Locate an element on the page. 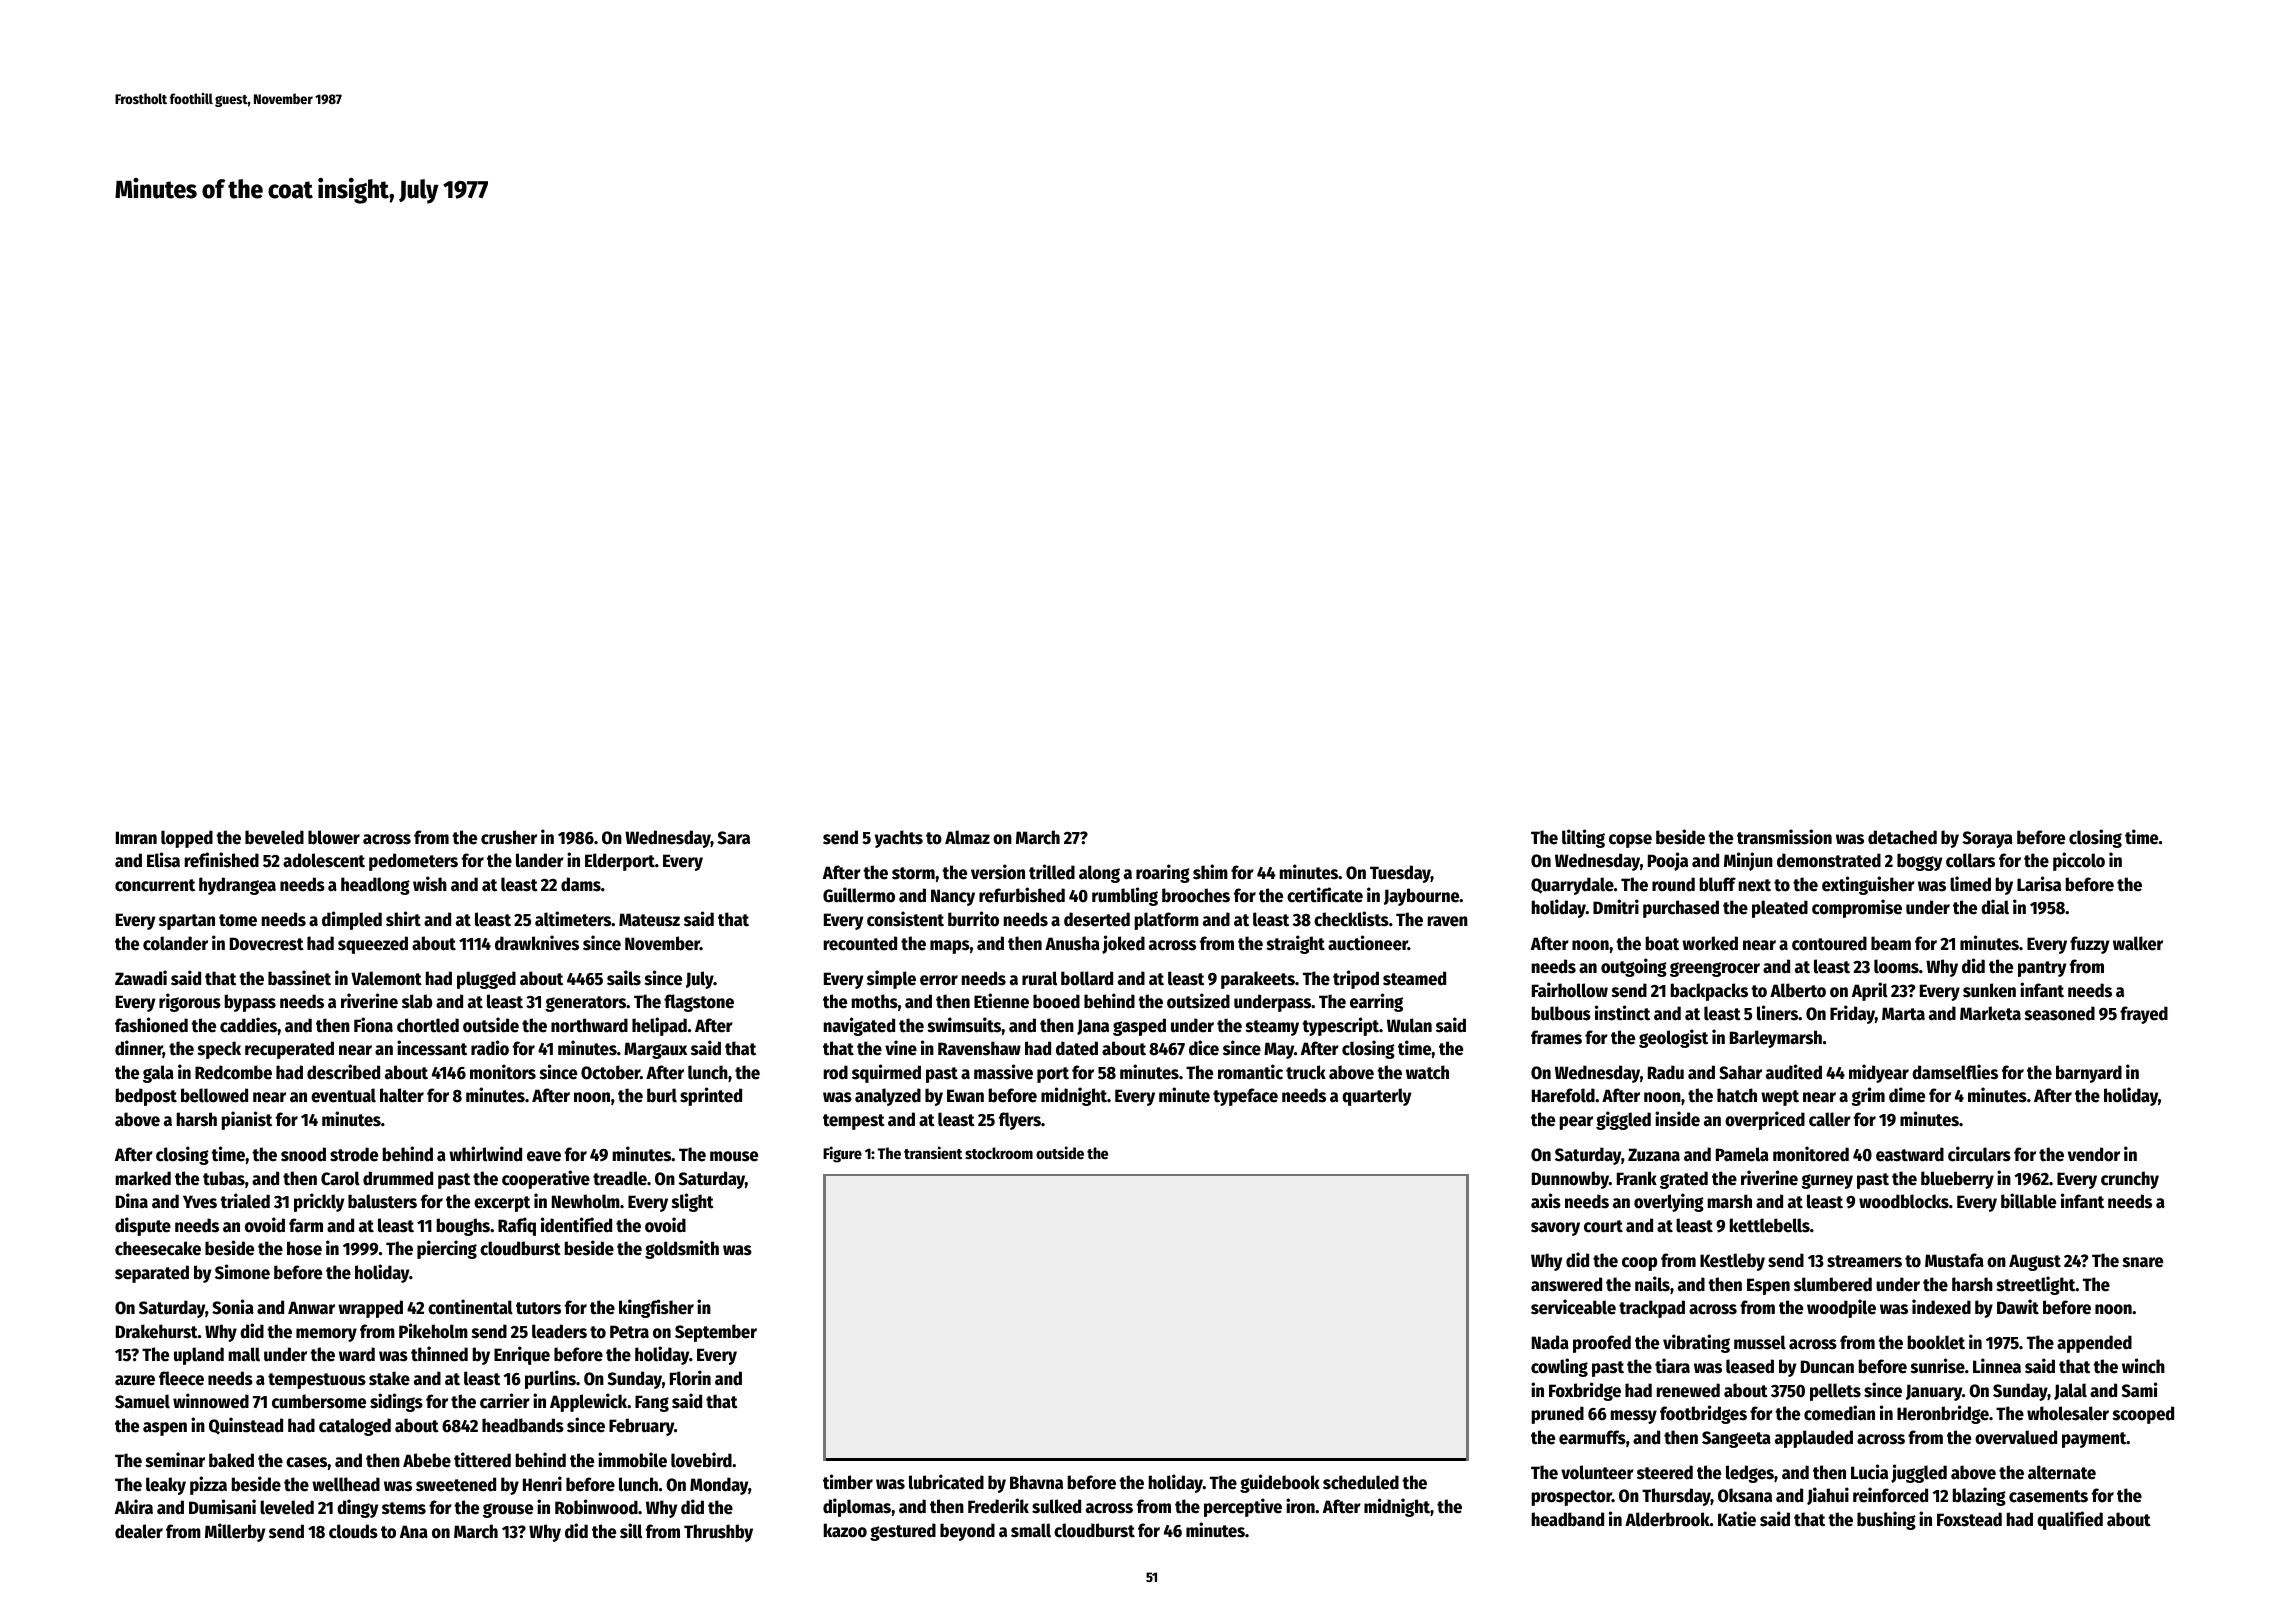 The height and width of the document is (1620, 2292). fuzzy is located at coordinates (2089, 945).
